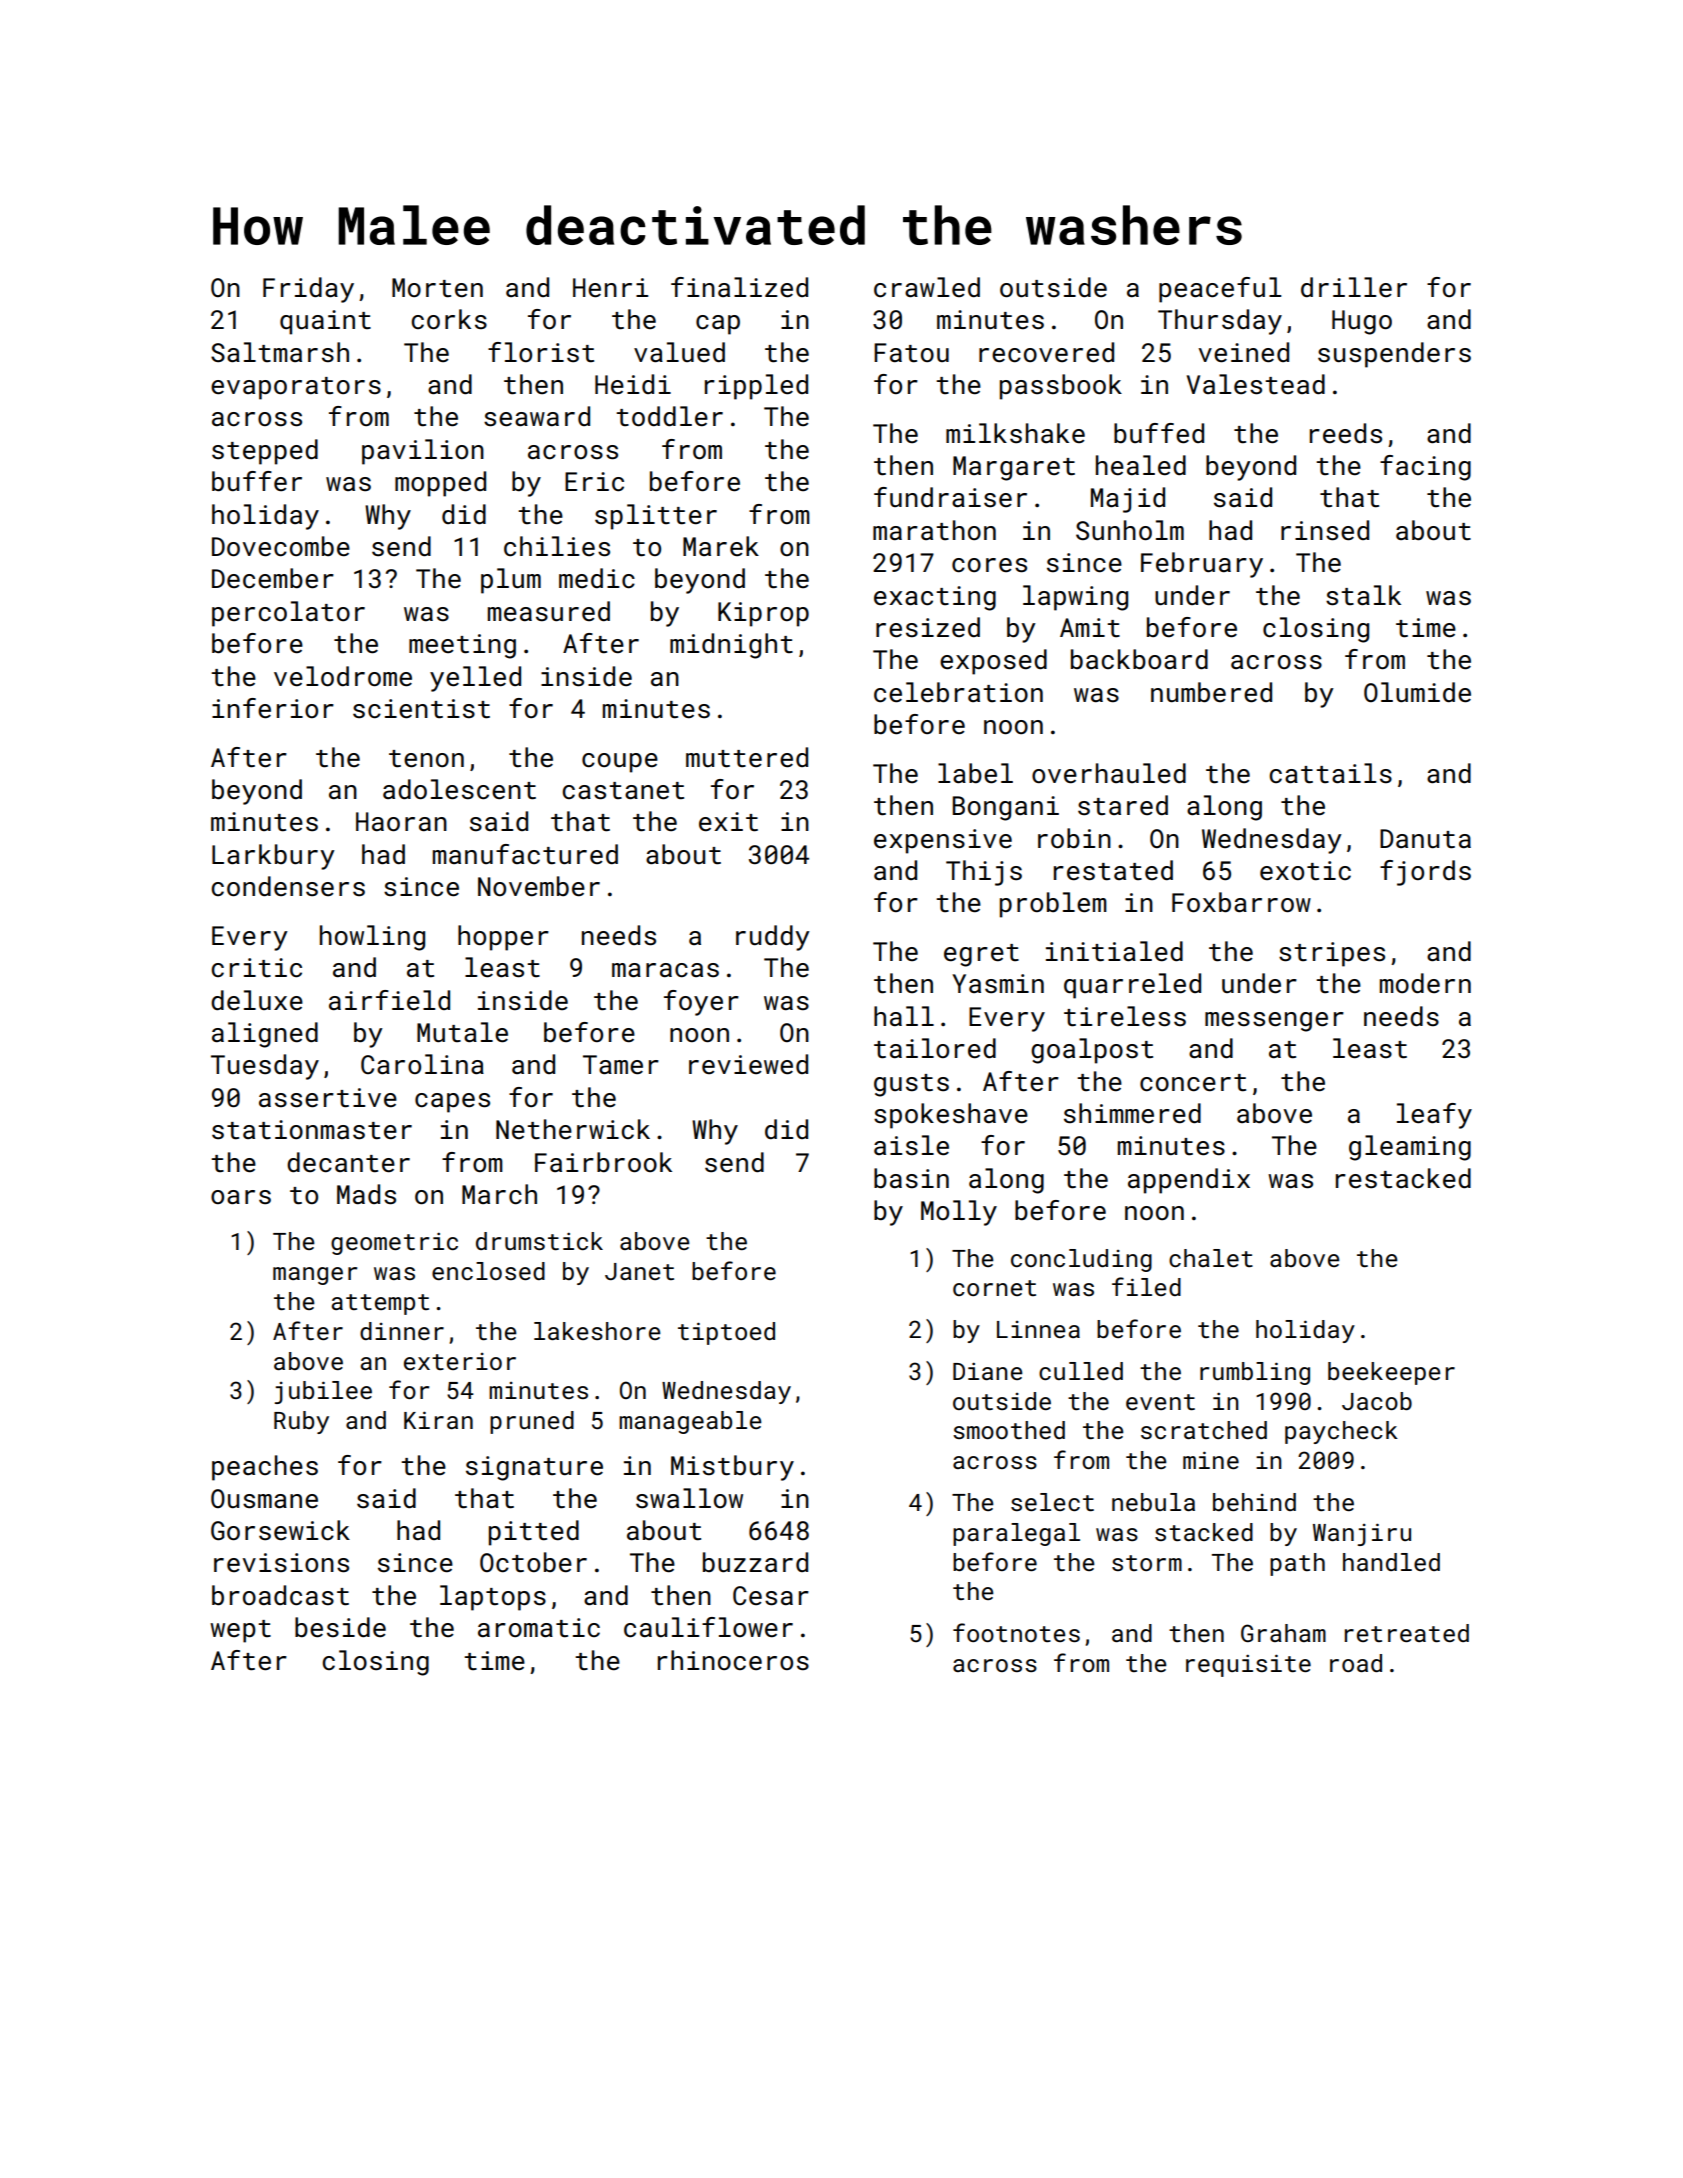 The height and width of the screenshot is (2178, 1683). I want to click on Henri, so click(610, 288).
